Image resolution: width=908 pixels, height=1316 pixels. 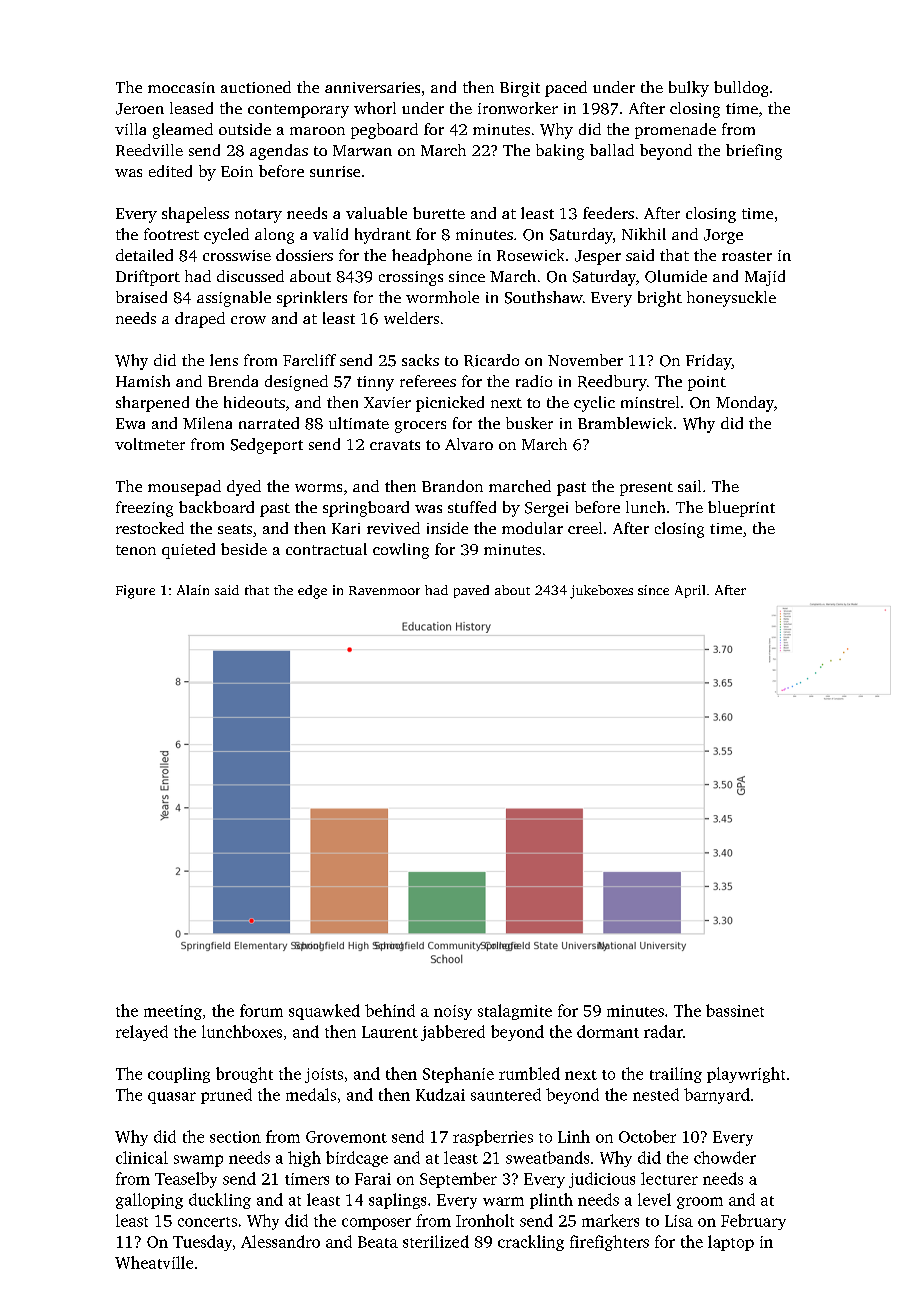 I want to click on jukeboxes, so click(x=601, y=592).
